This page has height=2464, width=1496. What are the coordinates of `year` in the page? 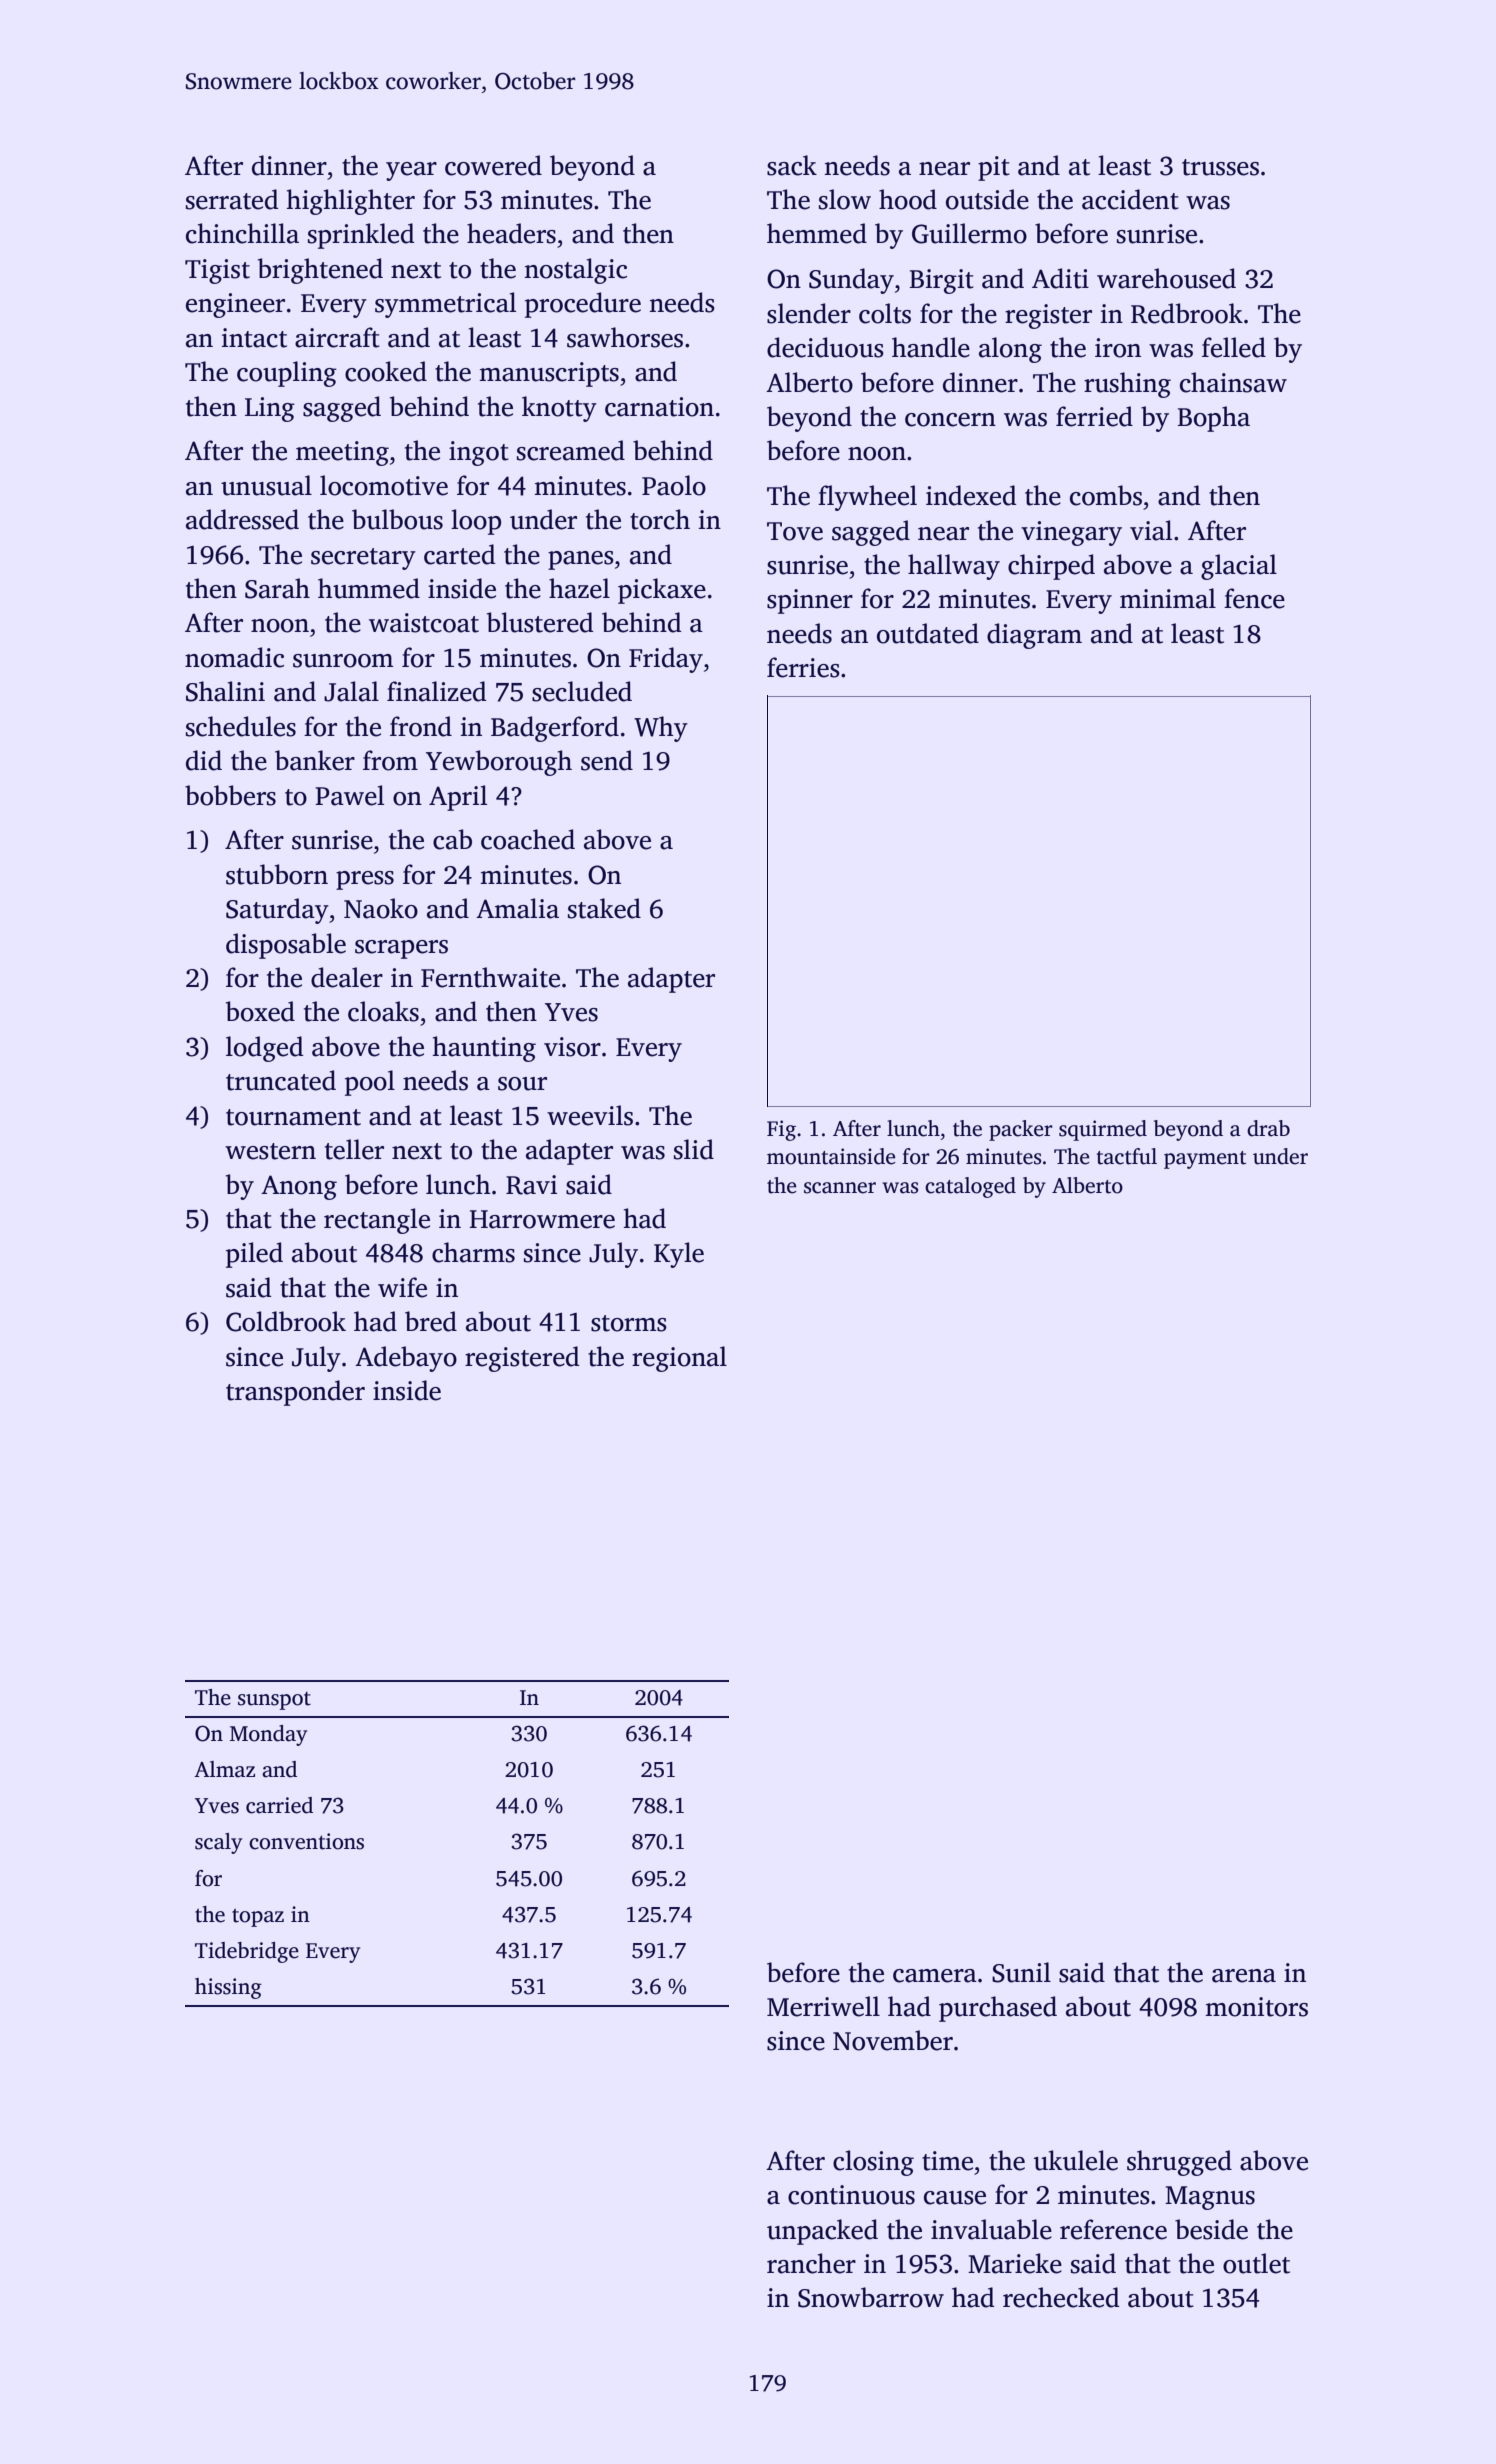 It's located at (411, 171).
